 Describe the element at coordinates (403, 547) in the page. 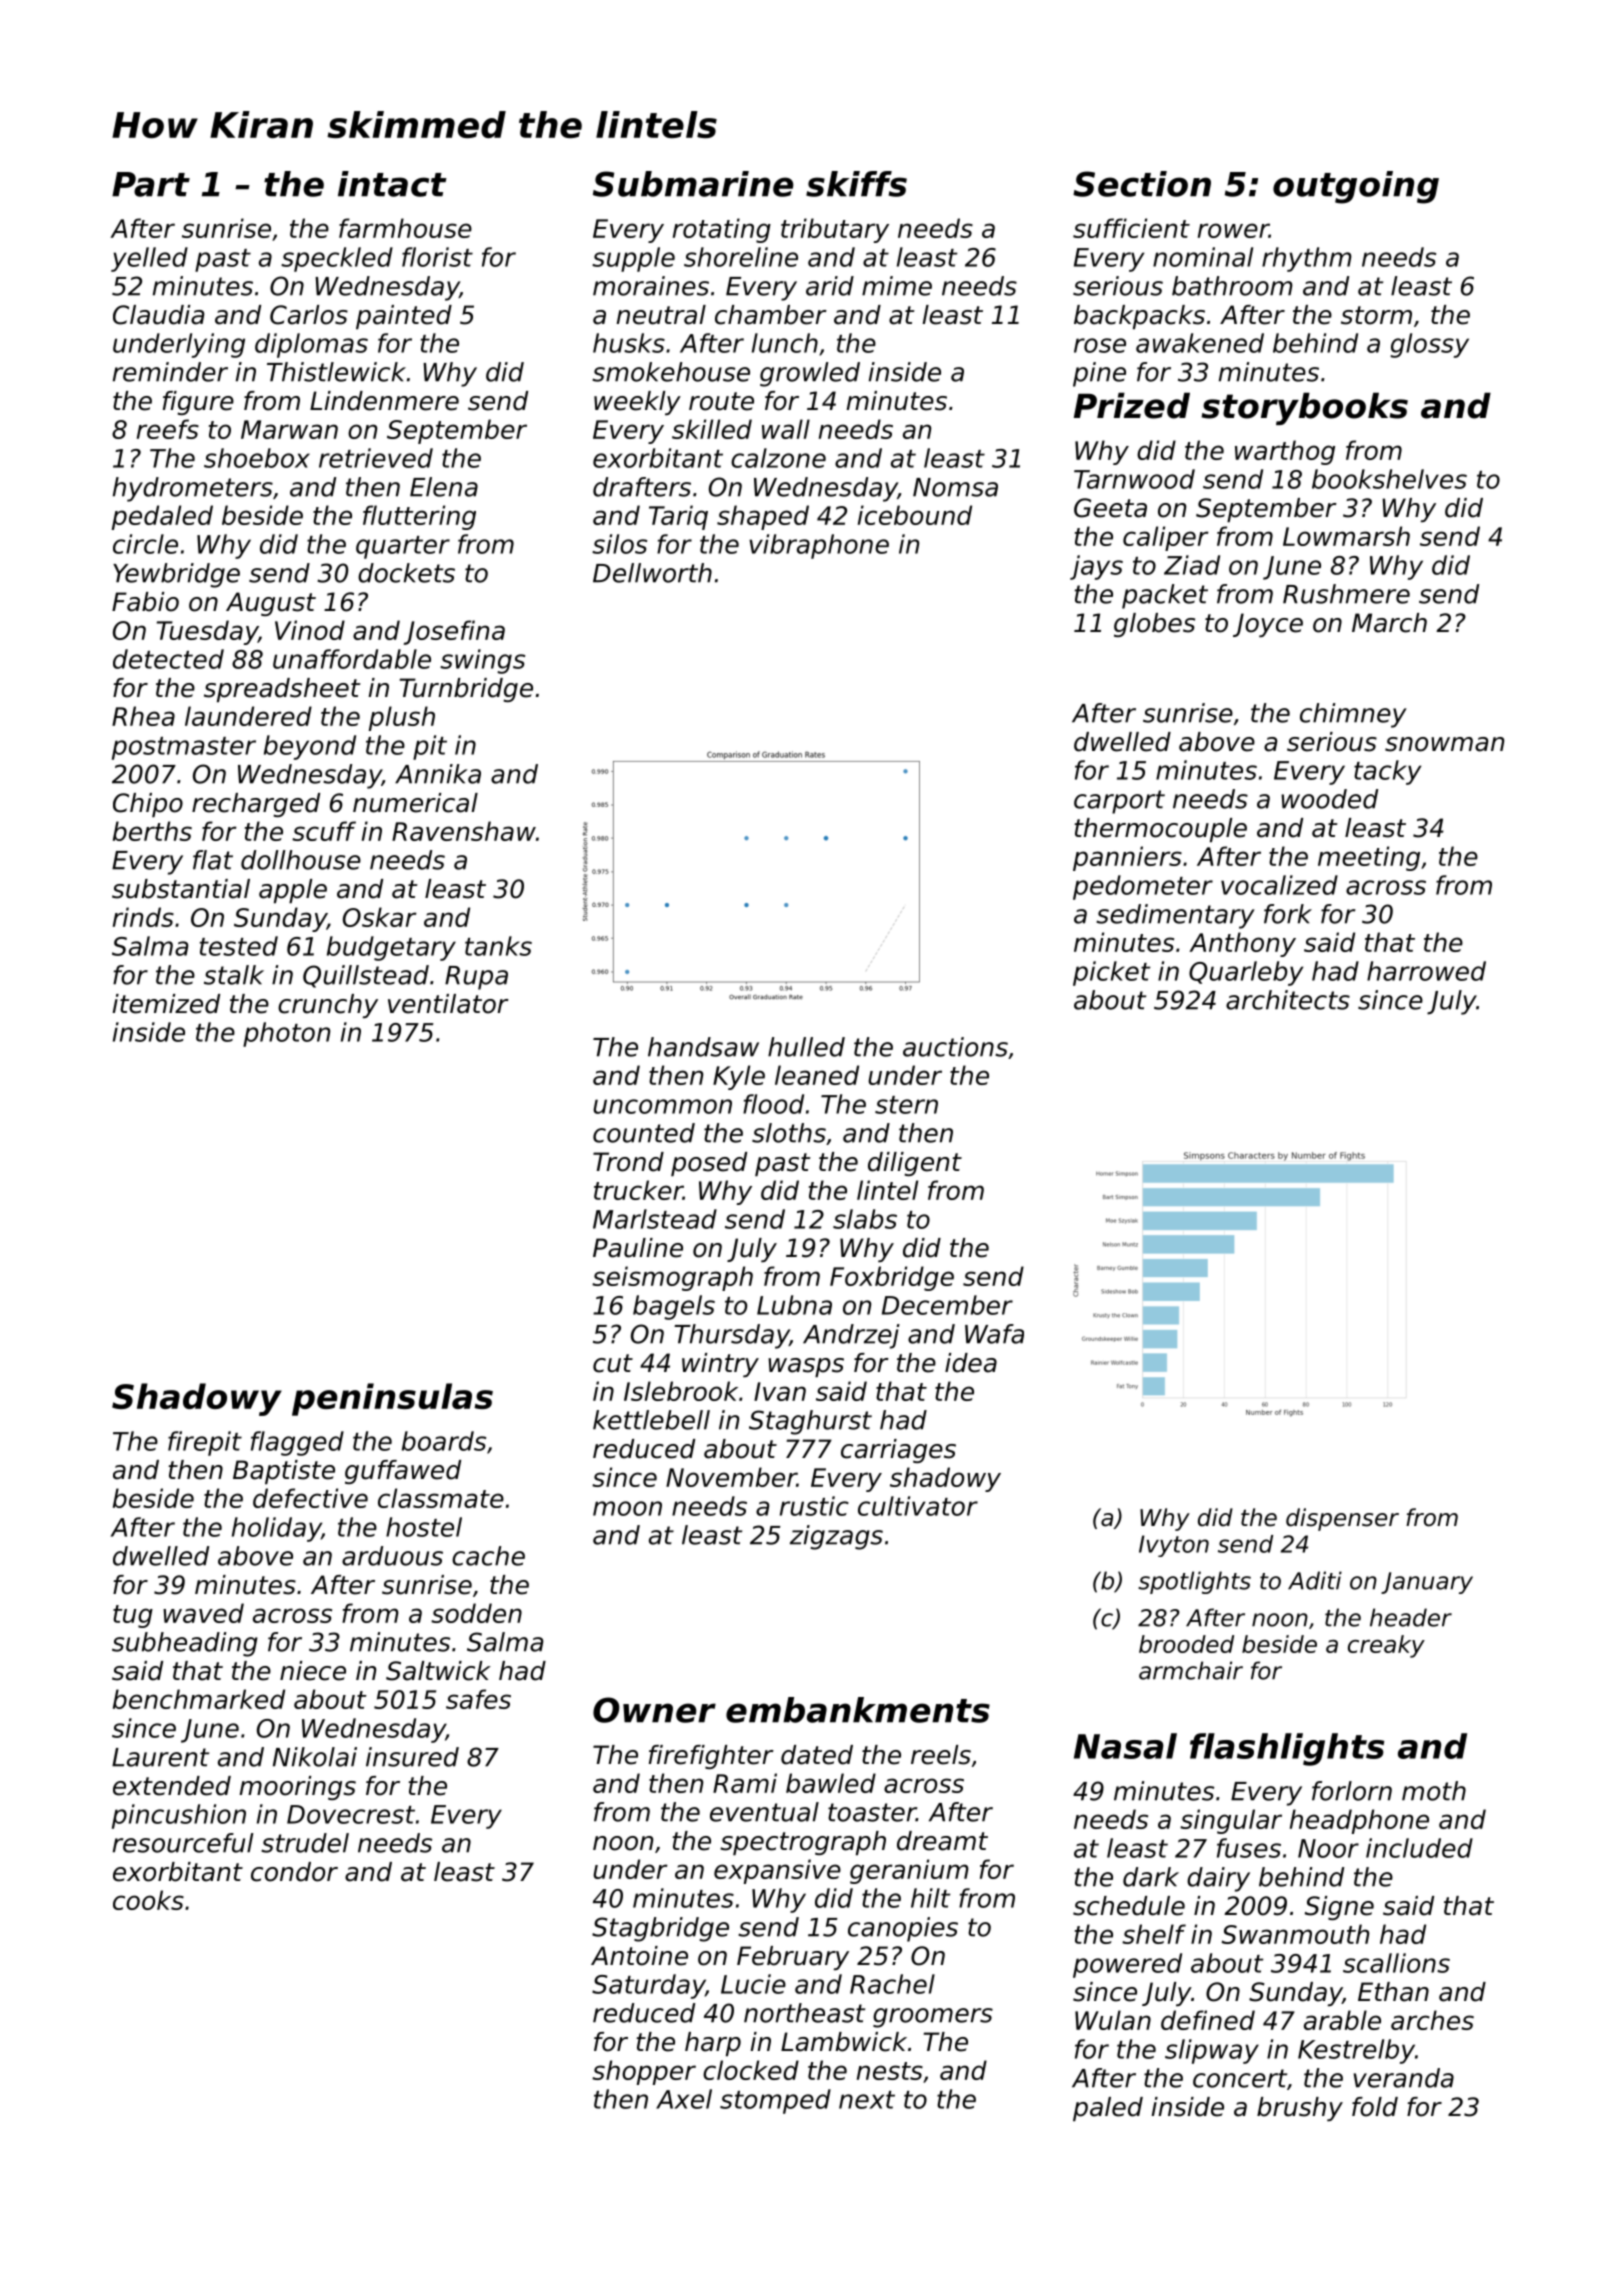

I see `quarter` at that location.
